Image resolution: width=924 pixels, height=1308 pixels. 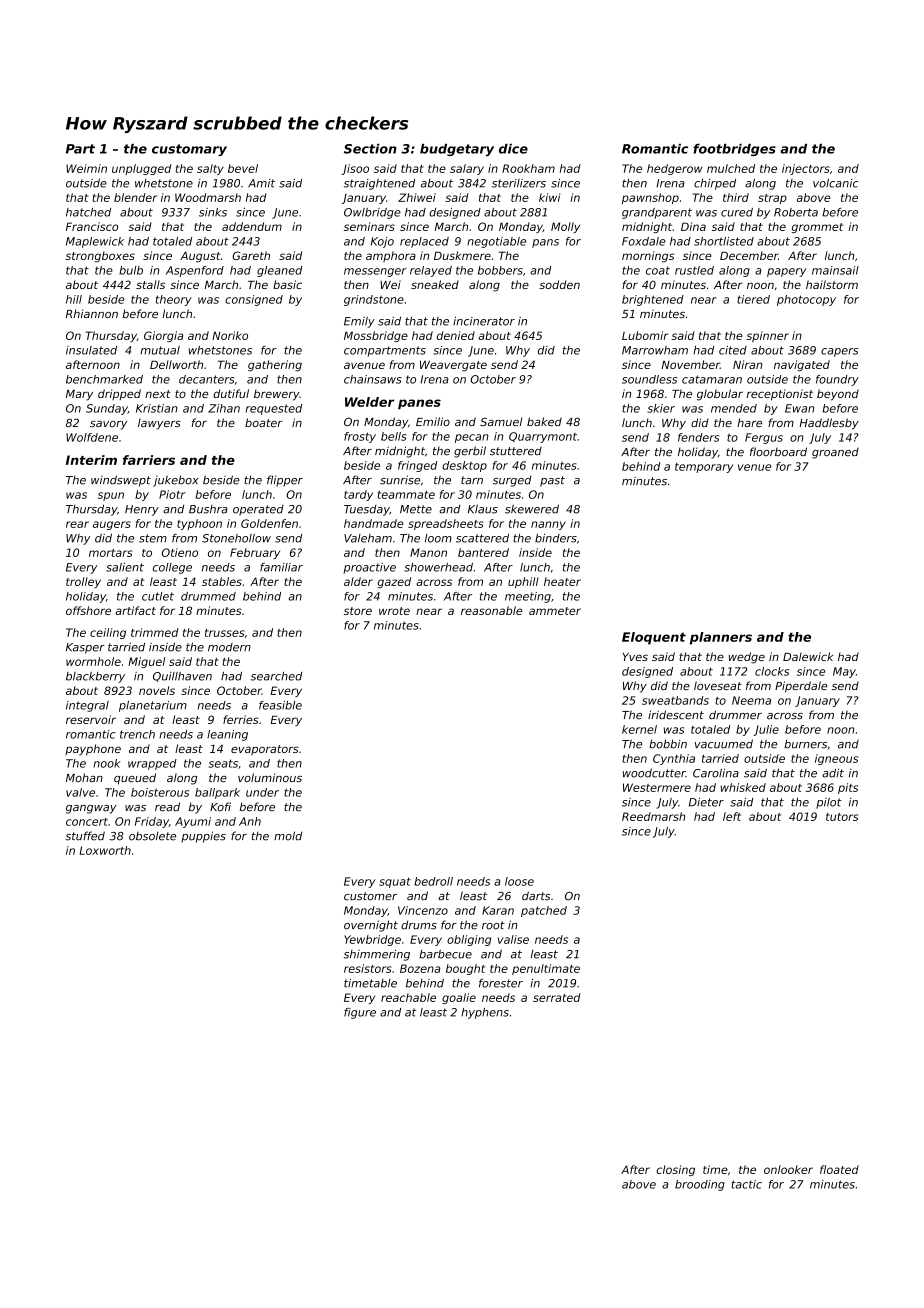 What do you see at coordinates (472, 480) in the image?
I see `tarn` at bounding box center [472, 480].
